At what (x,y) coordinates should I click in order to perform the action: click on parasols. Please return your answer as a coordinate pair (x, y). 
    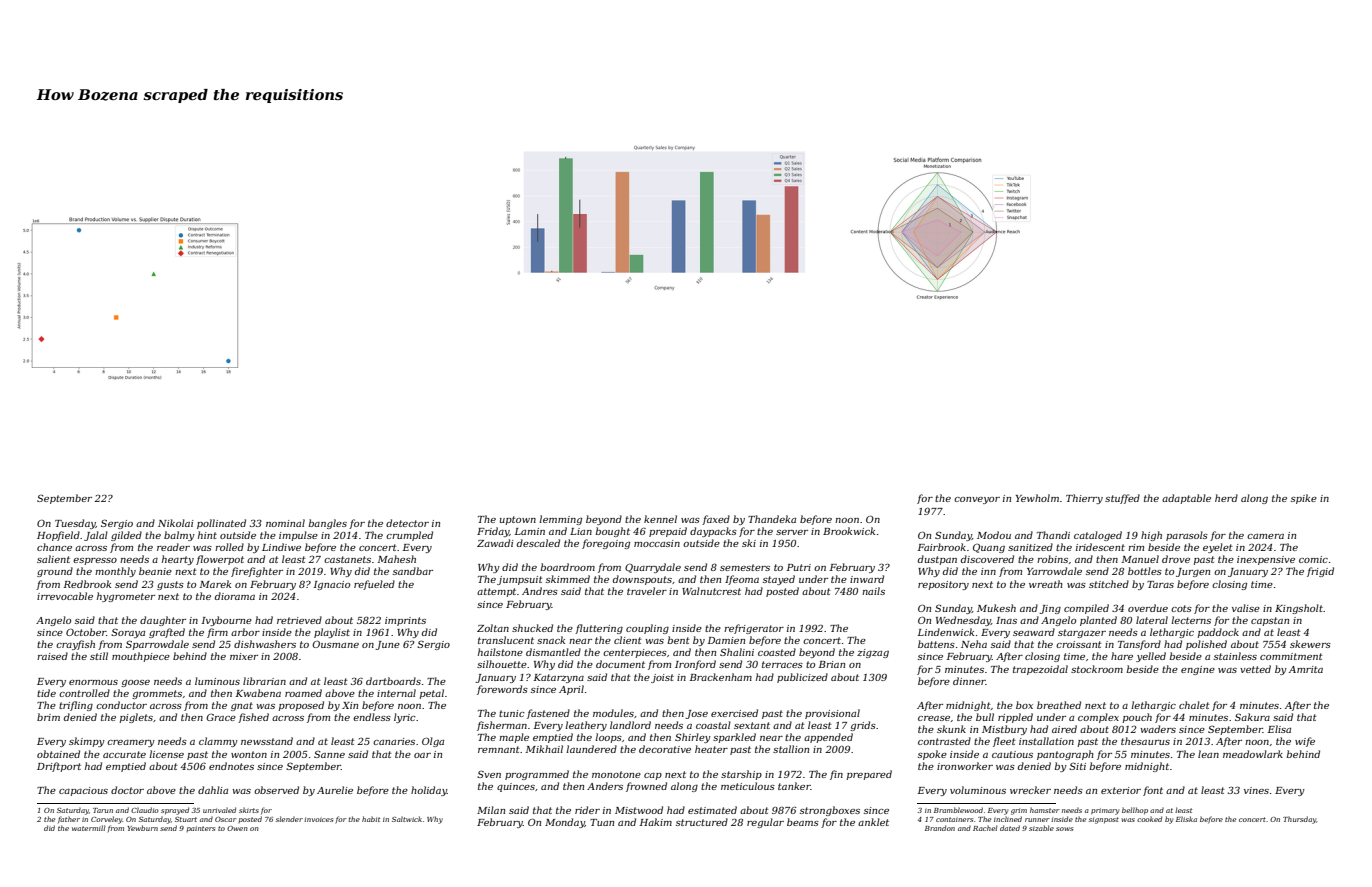
    Looking at the image, I should click on (1187, 536).
